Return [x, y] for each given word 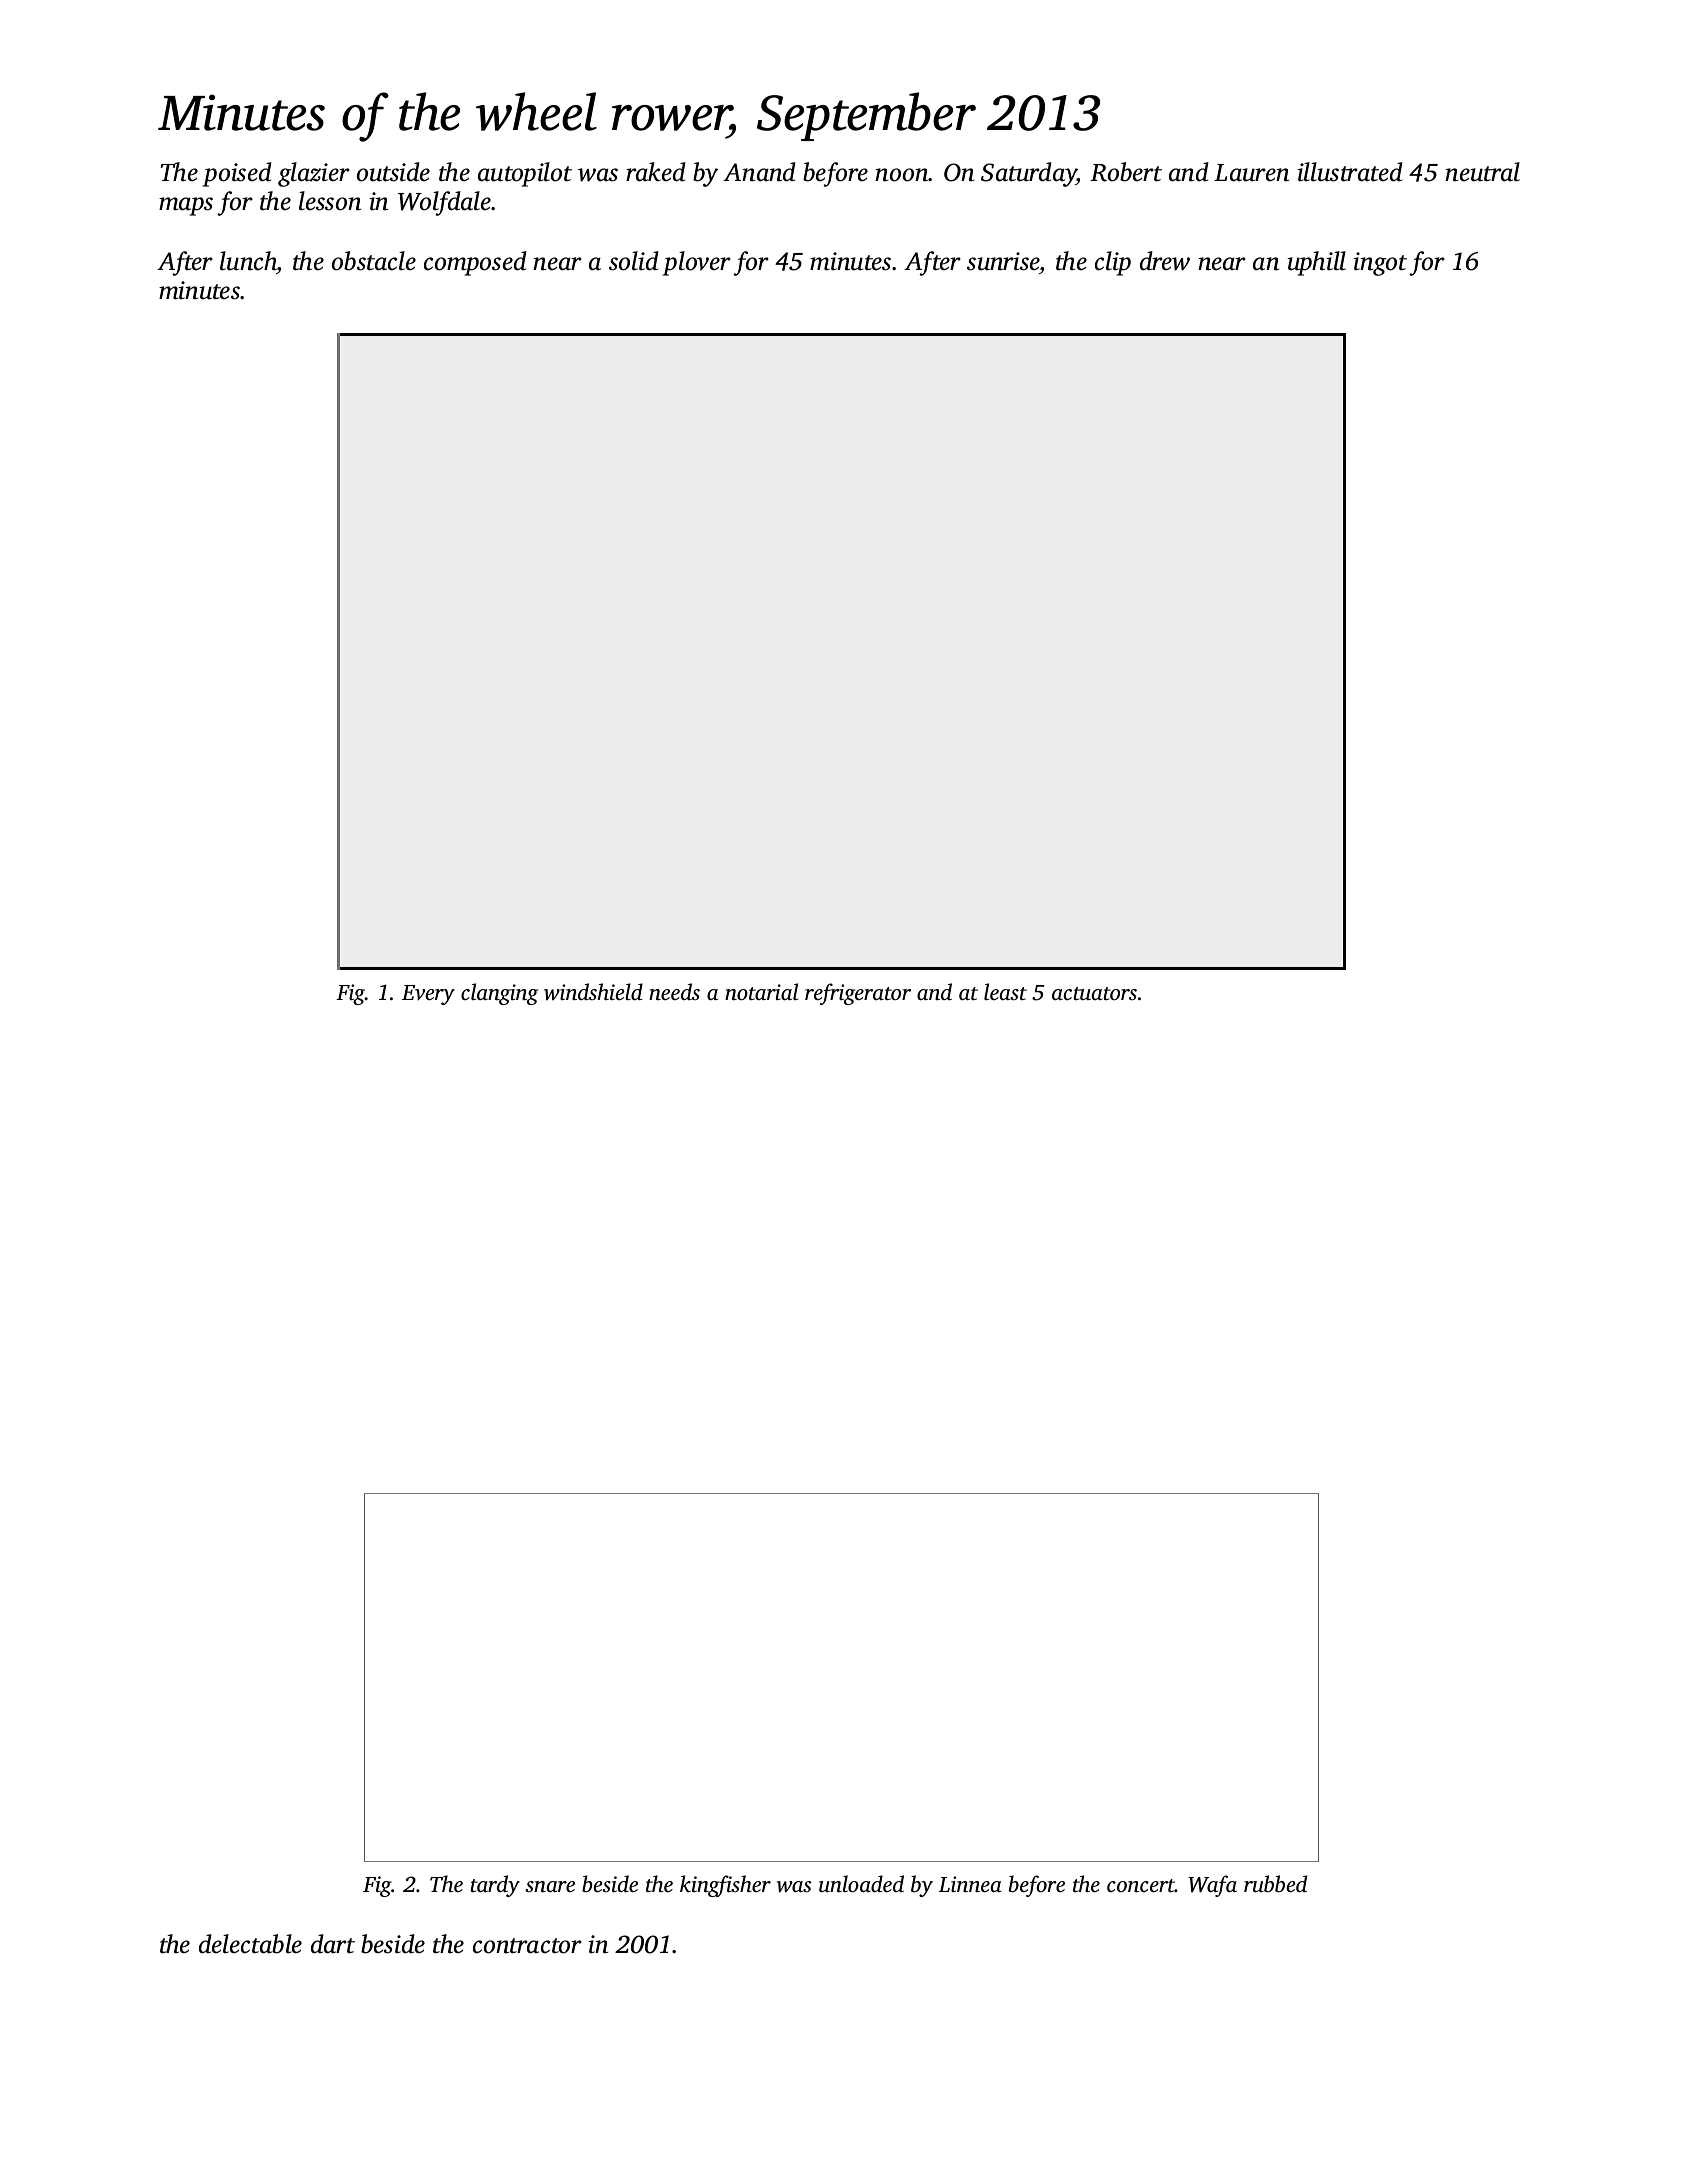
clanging [499, 994]
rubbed [1275, 1883]
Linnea [970, 1884]
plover [697, 263]
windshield [593, 992]
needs [674, 991]
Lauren [1251, 173]
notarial [761, 991]
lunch [248, 261]
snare [550, 1886]
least [1005, 991]
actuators [1094, 993]
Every [428, 995]
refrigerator [858, 994]
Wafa [1212, 1886]
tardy [495, 1886]
